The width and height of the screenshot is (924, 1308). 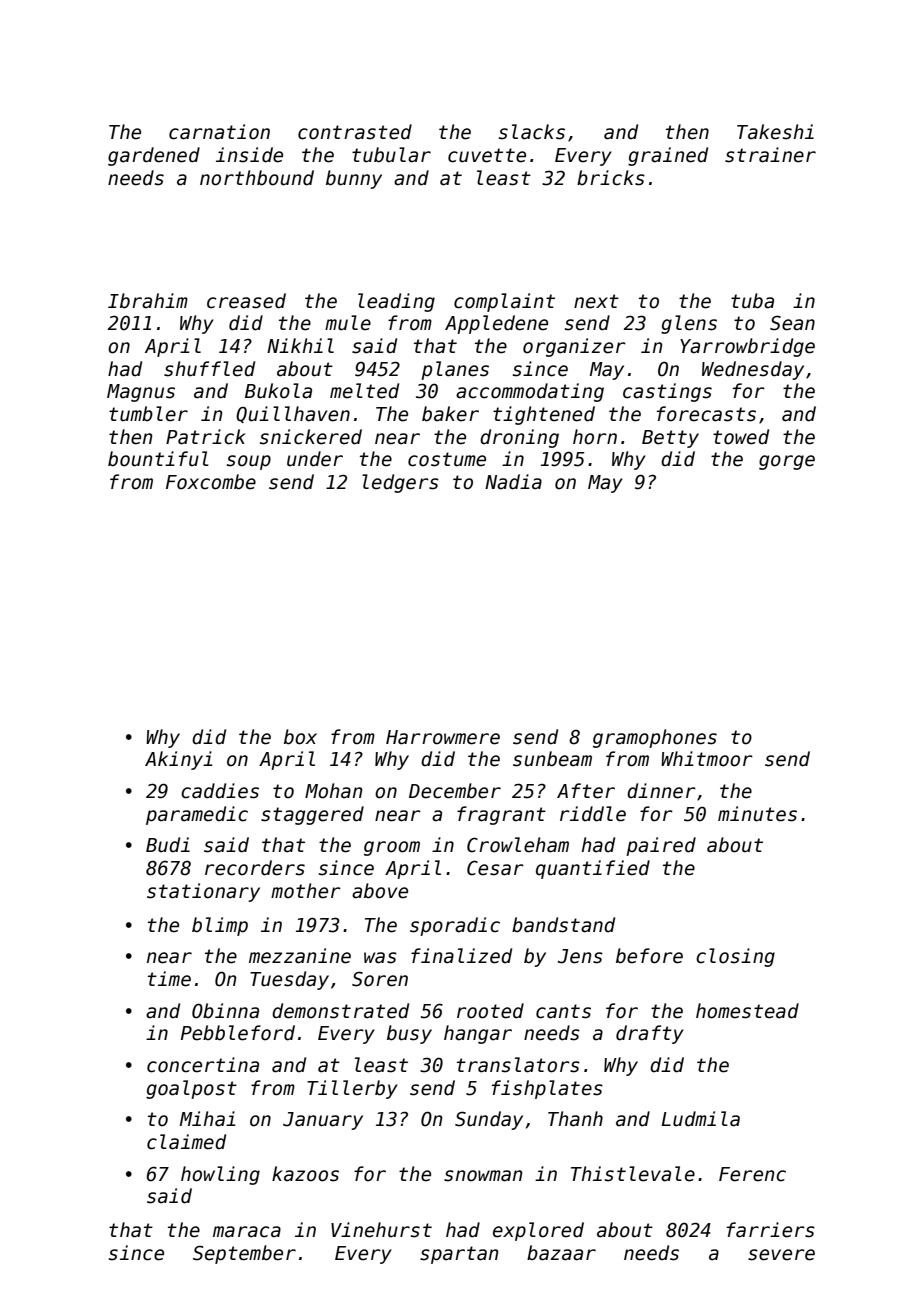 I want to click on gorge, so click(x=787, y=462).
